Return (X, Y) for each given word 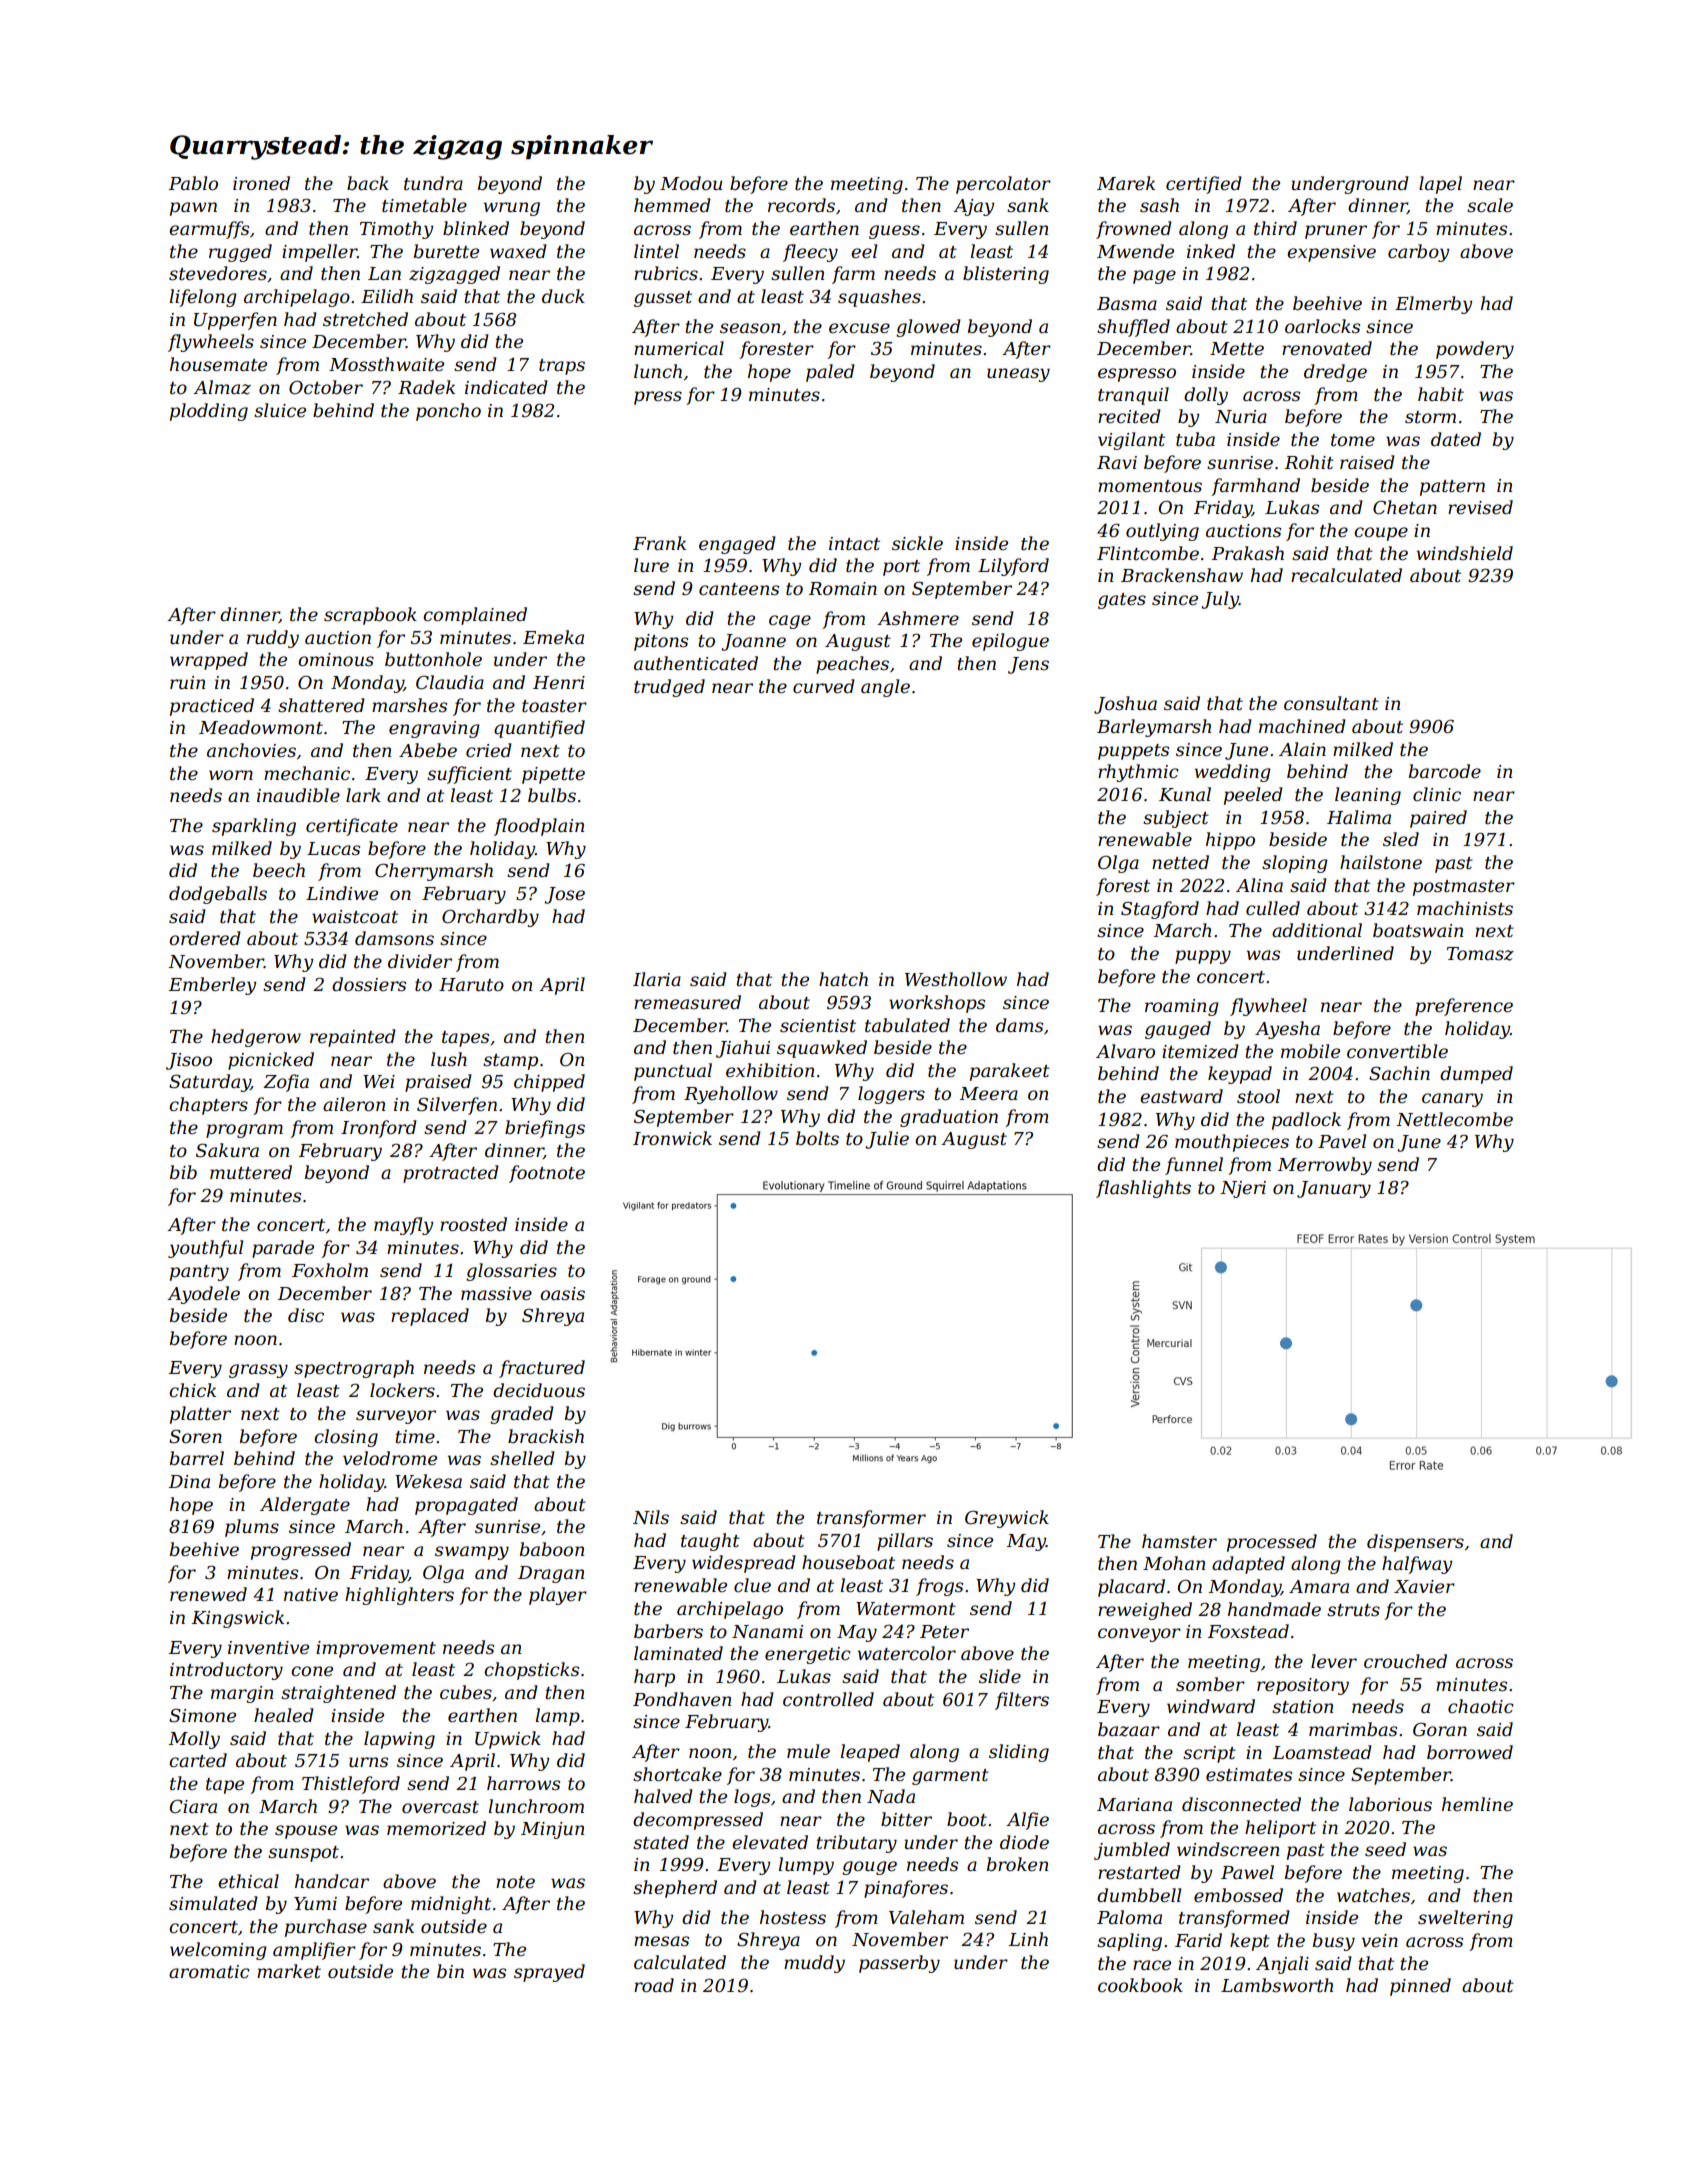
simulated (213, 1903)
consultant (1331, 703)
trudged (669, 688)
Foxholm (330, 1270)
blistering (1006, 275)
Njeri (1243, 1189)
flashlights (1143, 1189)
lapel (1440, 185)
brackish (546, 1436)
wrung (512, 209)
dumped (1476, 1075)
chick (192, 1390)
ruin (187, 682)
